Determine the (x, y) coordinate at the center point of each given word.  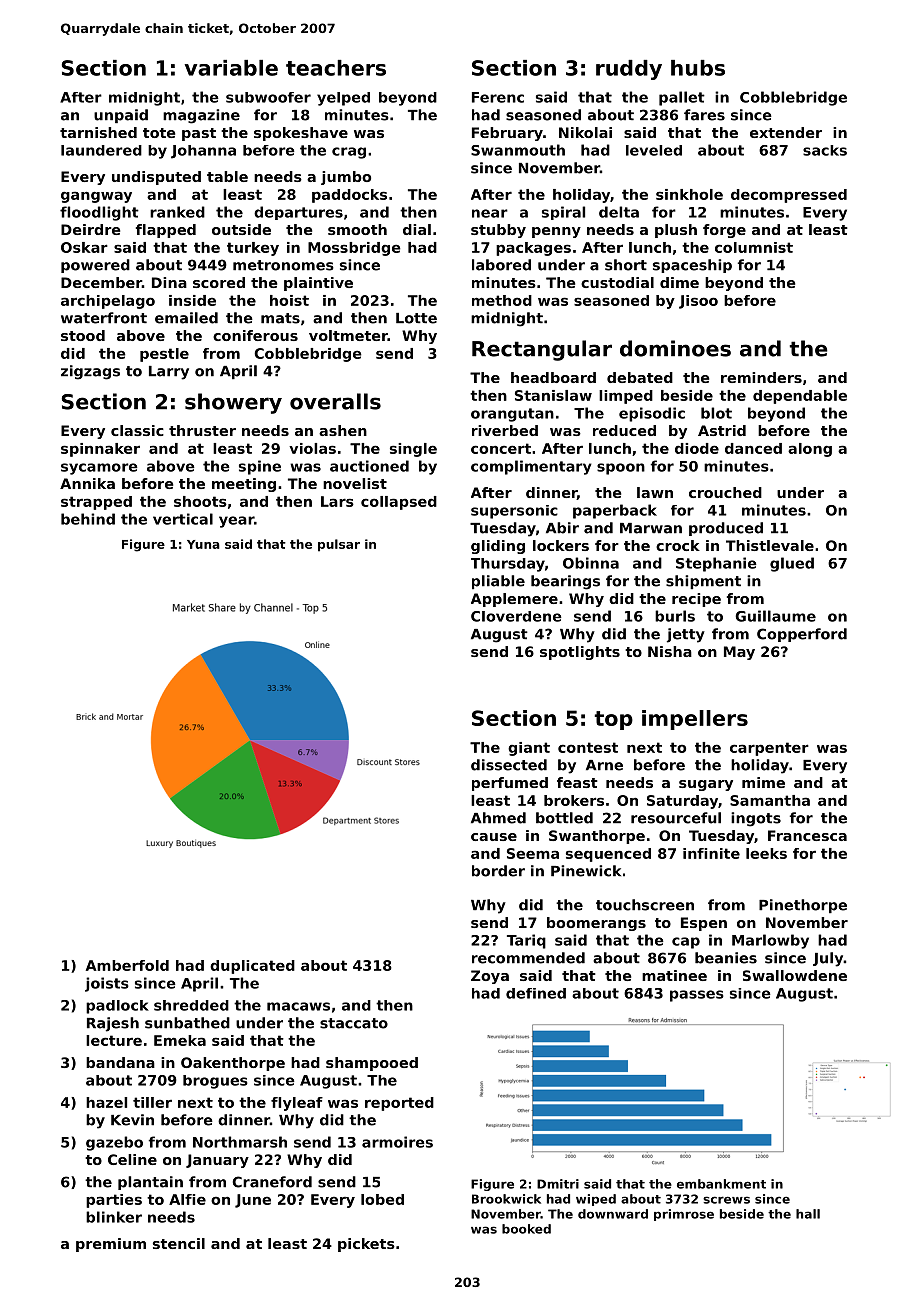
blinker (114, 1217)
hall (808, 1214)
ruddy (629, 70)
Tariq (526, 941)
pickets (366, 1245)
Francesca (807, 835)
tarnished (98, 132)
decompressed (789, 196)
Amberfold (127, 965)
